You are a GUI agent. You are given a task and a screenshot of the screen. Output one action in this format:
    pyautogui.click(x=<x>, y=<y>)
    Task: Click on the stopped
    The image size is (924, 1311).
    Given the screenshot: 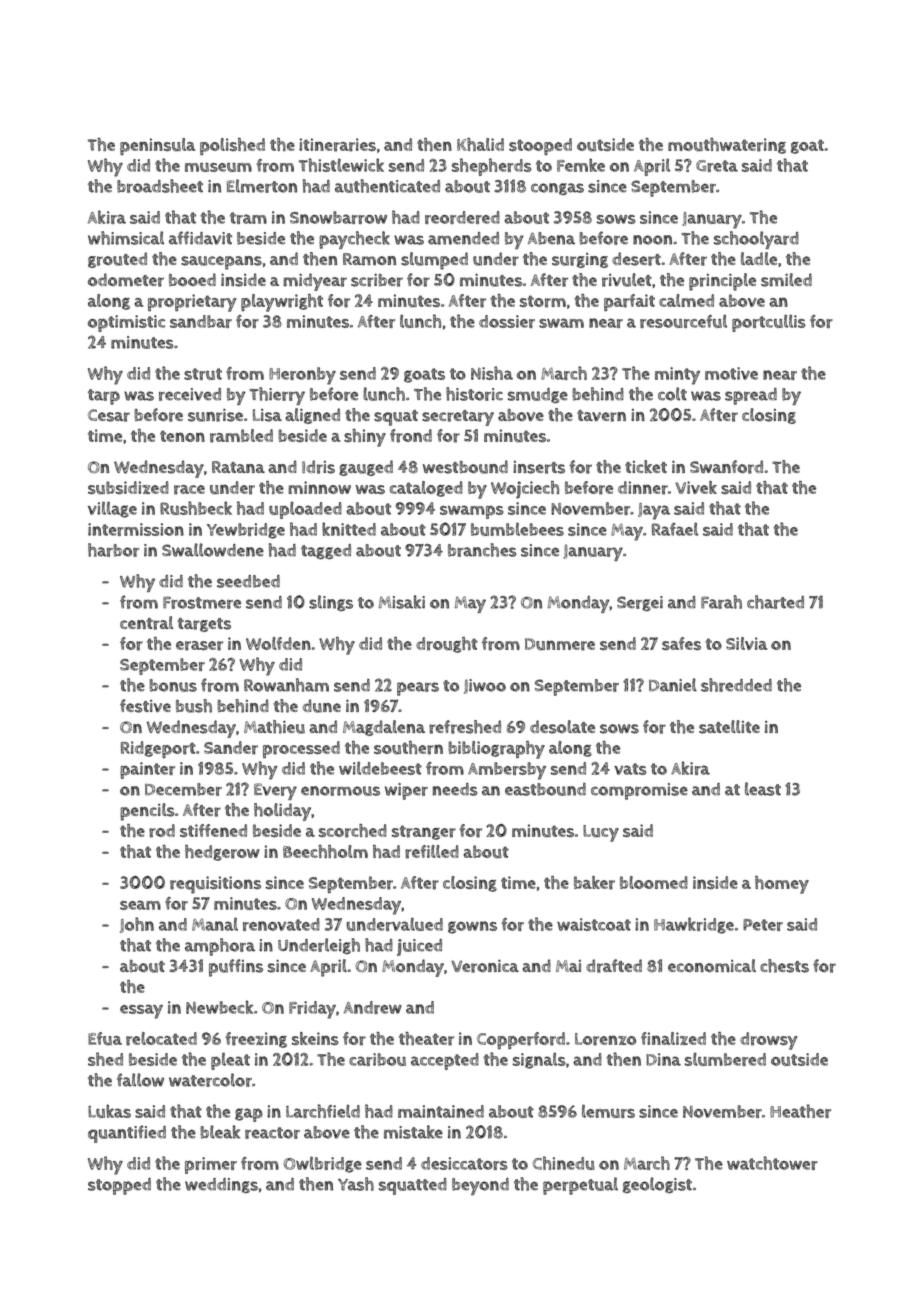 What is the action you would take?
    pyautogui.click(x=119, y=1186)
